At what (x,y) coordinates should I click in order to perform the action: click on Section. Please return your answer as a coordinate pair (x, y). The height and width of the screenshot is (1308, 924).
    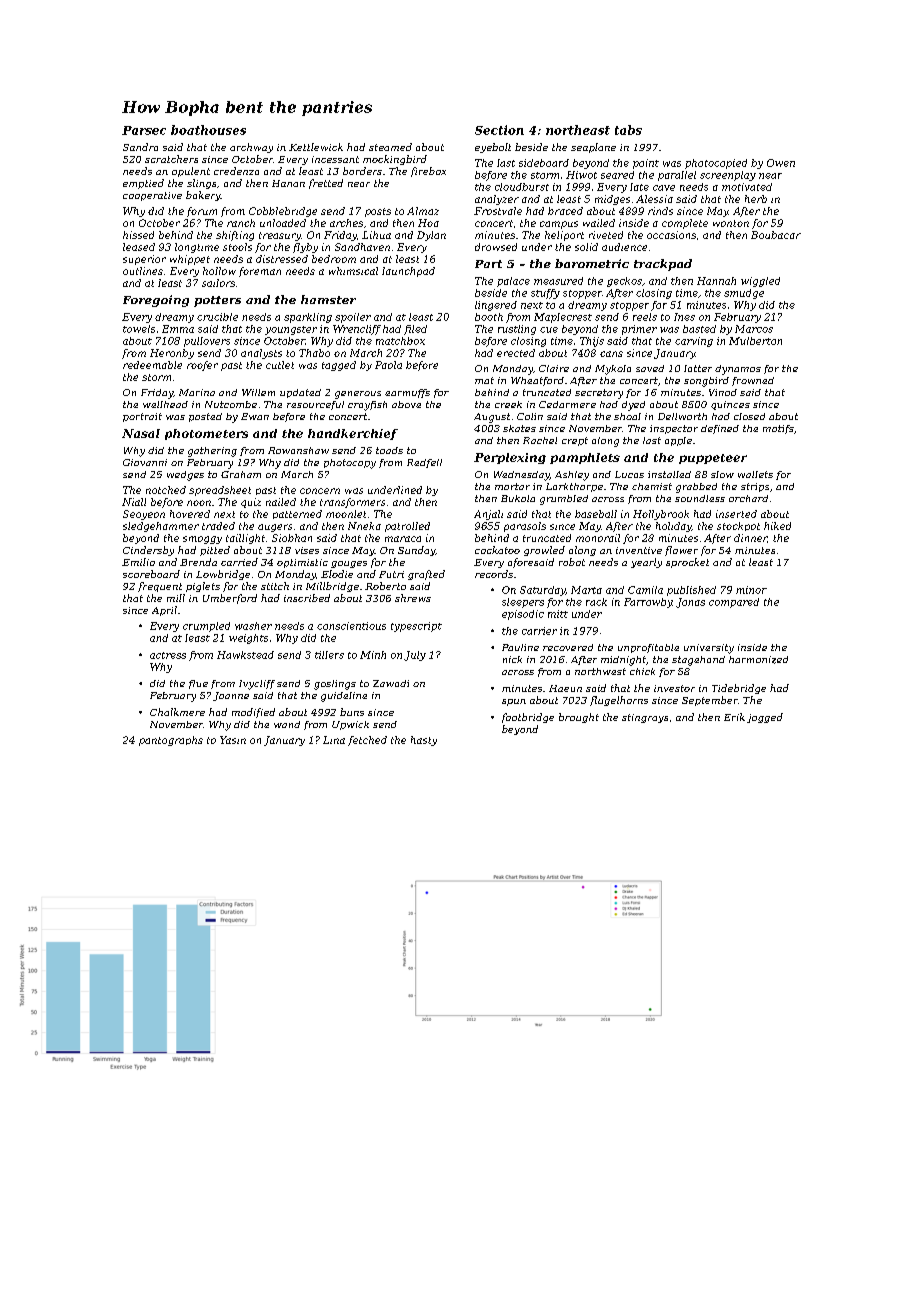
    Looking at the image, I should click on (499, 130).
